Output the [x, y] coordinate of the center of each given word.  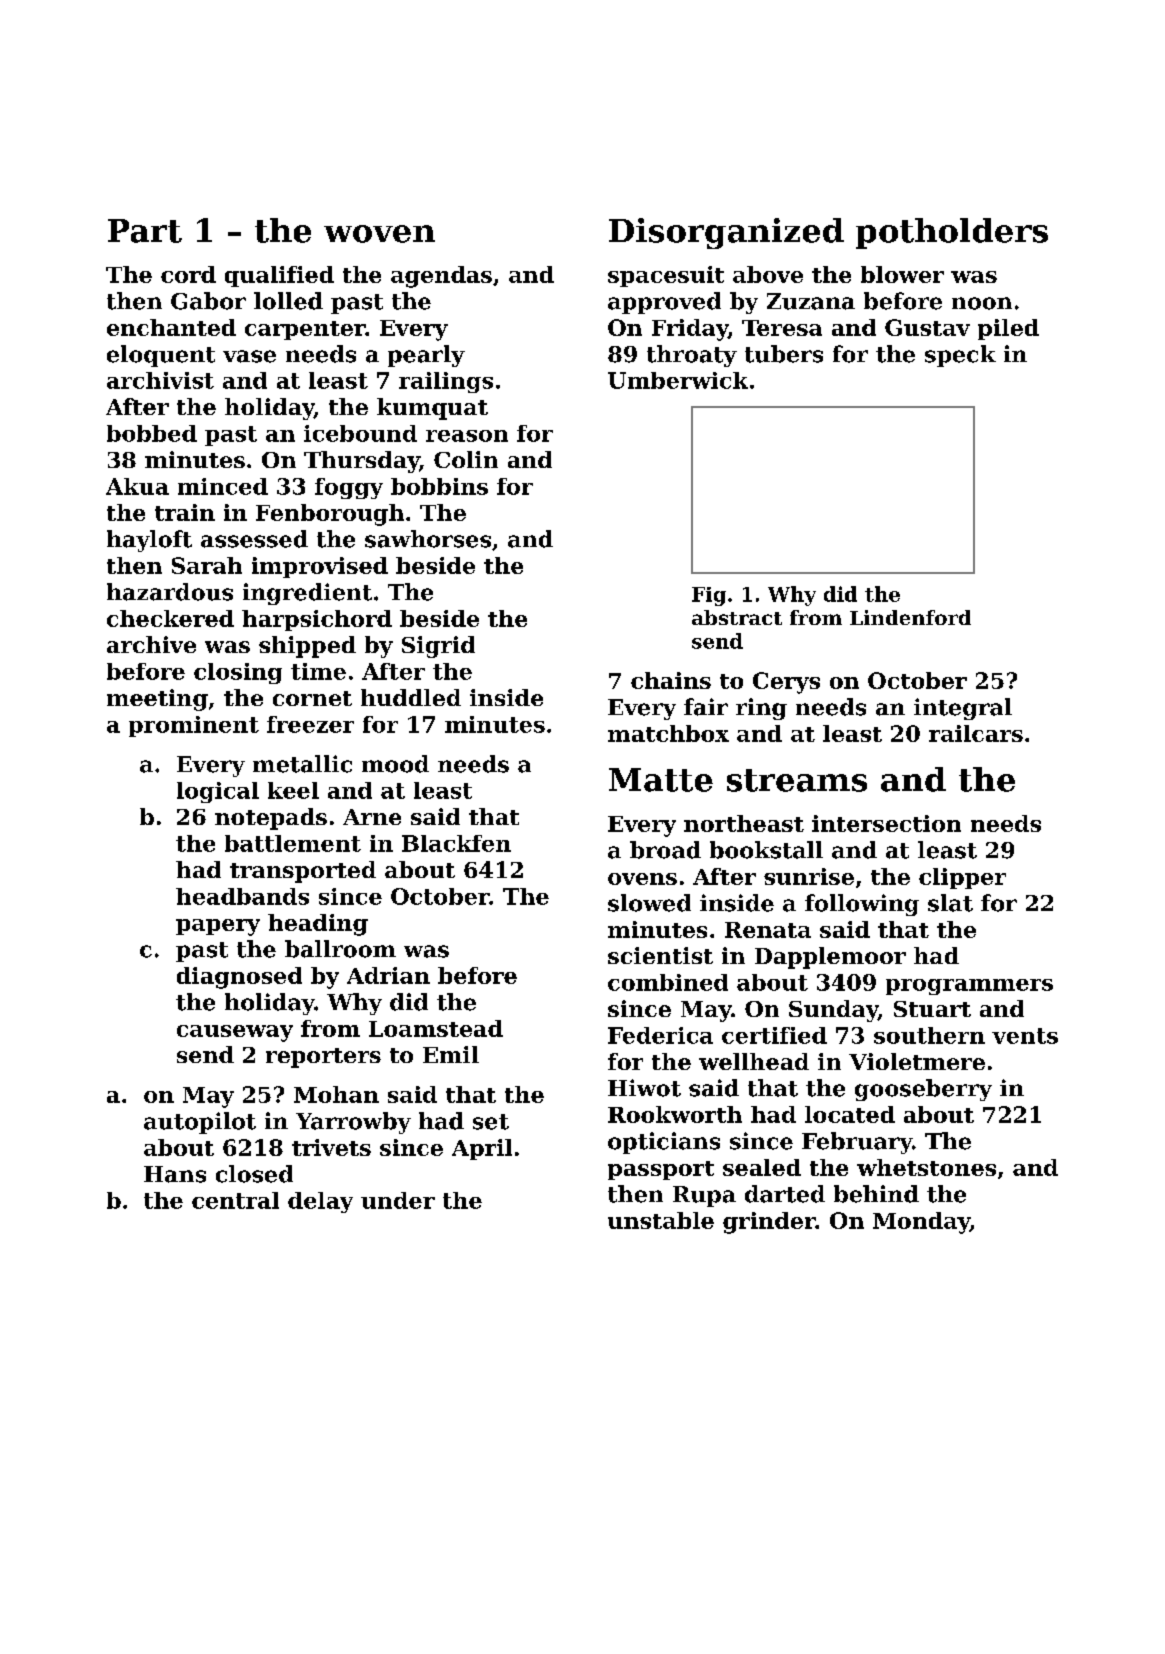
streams [797, 780]
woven [379, 234]
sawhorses [428, 539]
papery [218, 927]
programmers [969, 987]
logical [218, 792]
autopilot [200, 1123]
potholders [952, 233]
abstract [737, 617]
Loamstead [436, 1028]
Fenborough [330, 515]
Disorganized [726, 233]
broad [665, 850]
